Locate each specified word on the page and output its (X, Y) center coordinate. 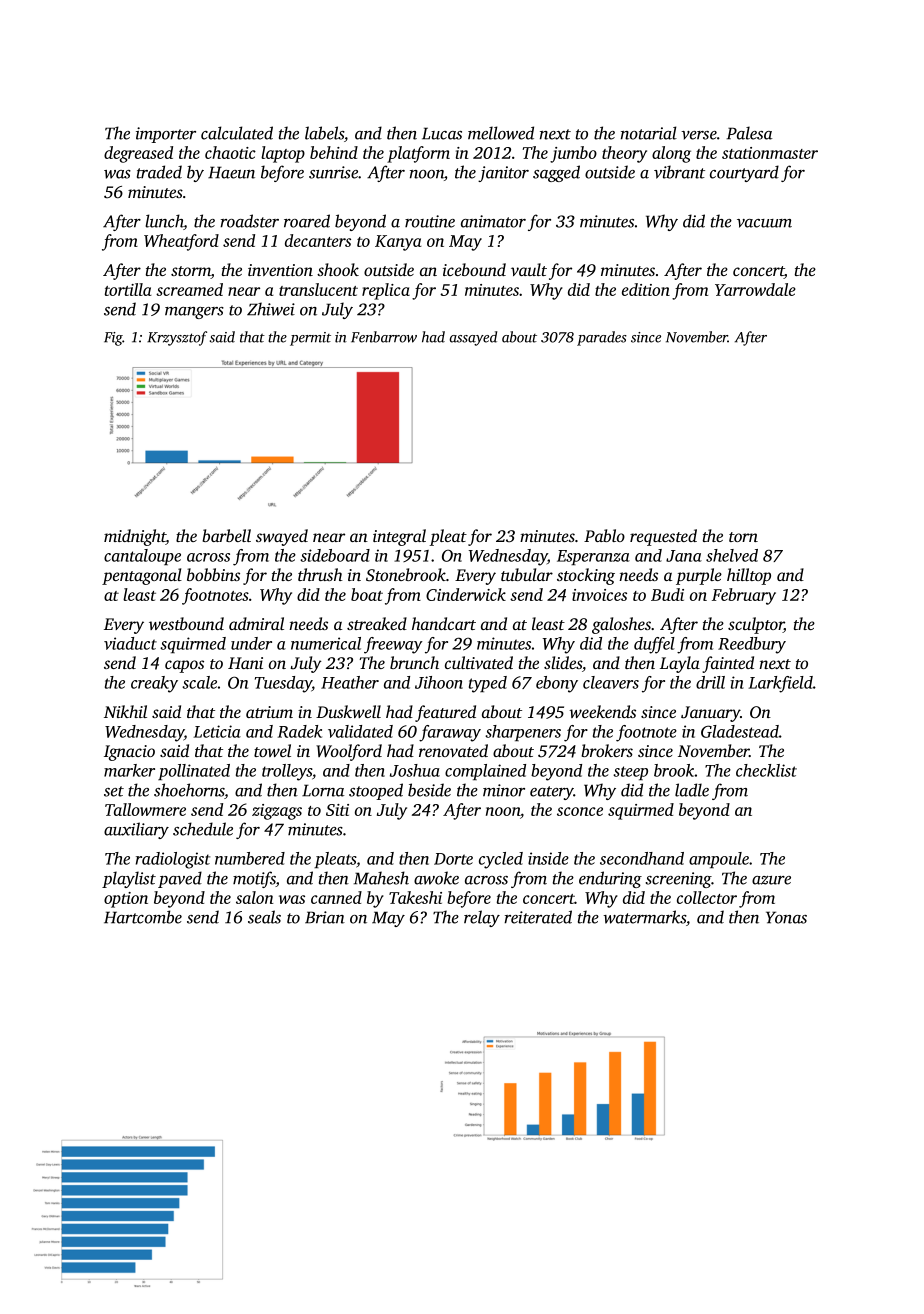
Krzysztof (177, 338)
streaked (377, 623)
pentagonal (142, 576)
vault (529, 269)
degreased (138, 154)
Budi (667, 594)
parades (602, 338)
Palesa (749, 133)
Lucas (442, 133)
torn (743, 537)
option (126, 900)
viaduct (130, 643)
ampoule (719, 860)
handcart (444, 623)
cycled (501, 860)
